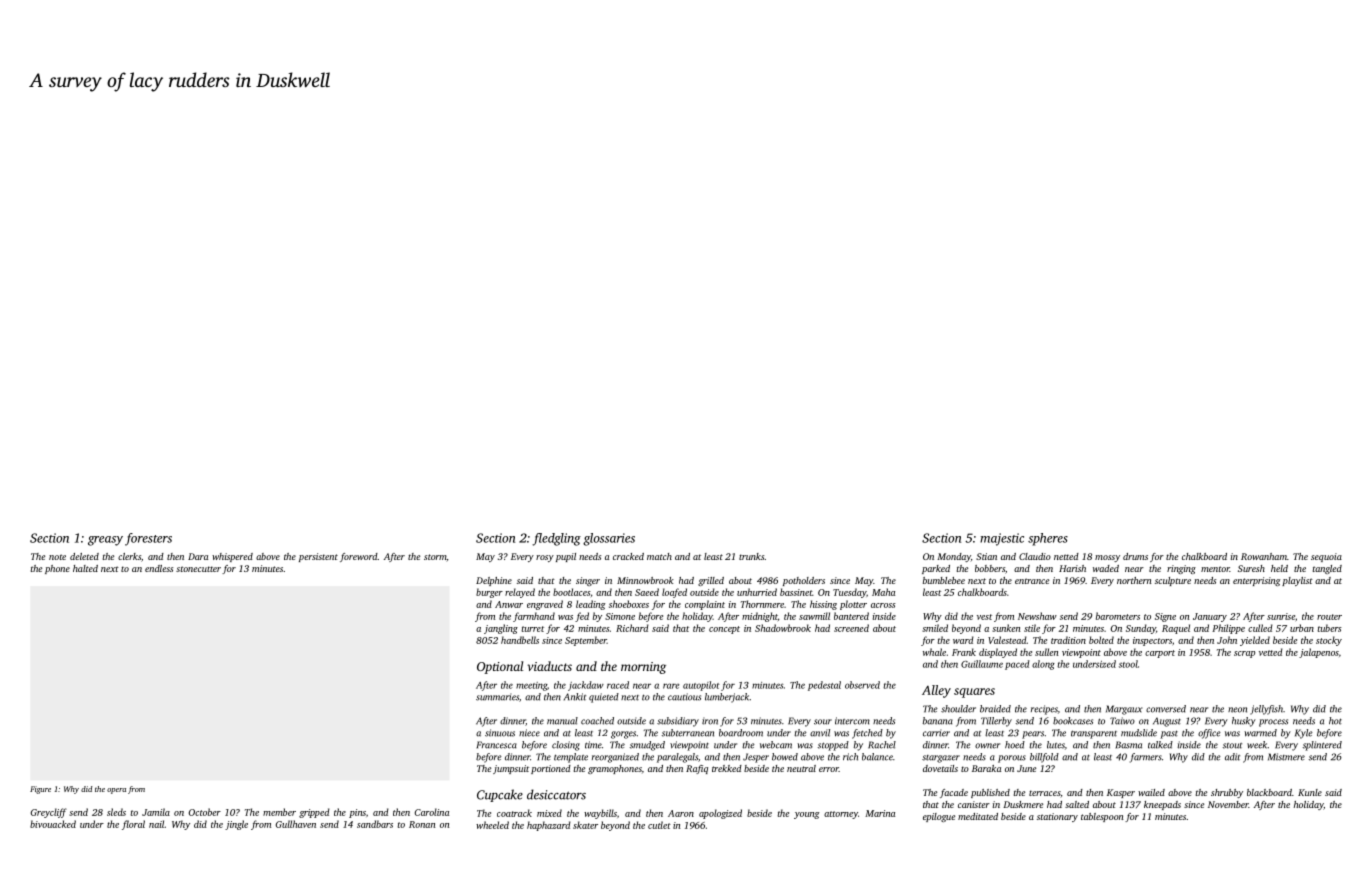  I want to click on closing, so click(566, 746).
